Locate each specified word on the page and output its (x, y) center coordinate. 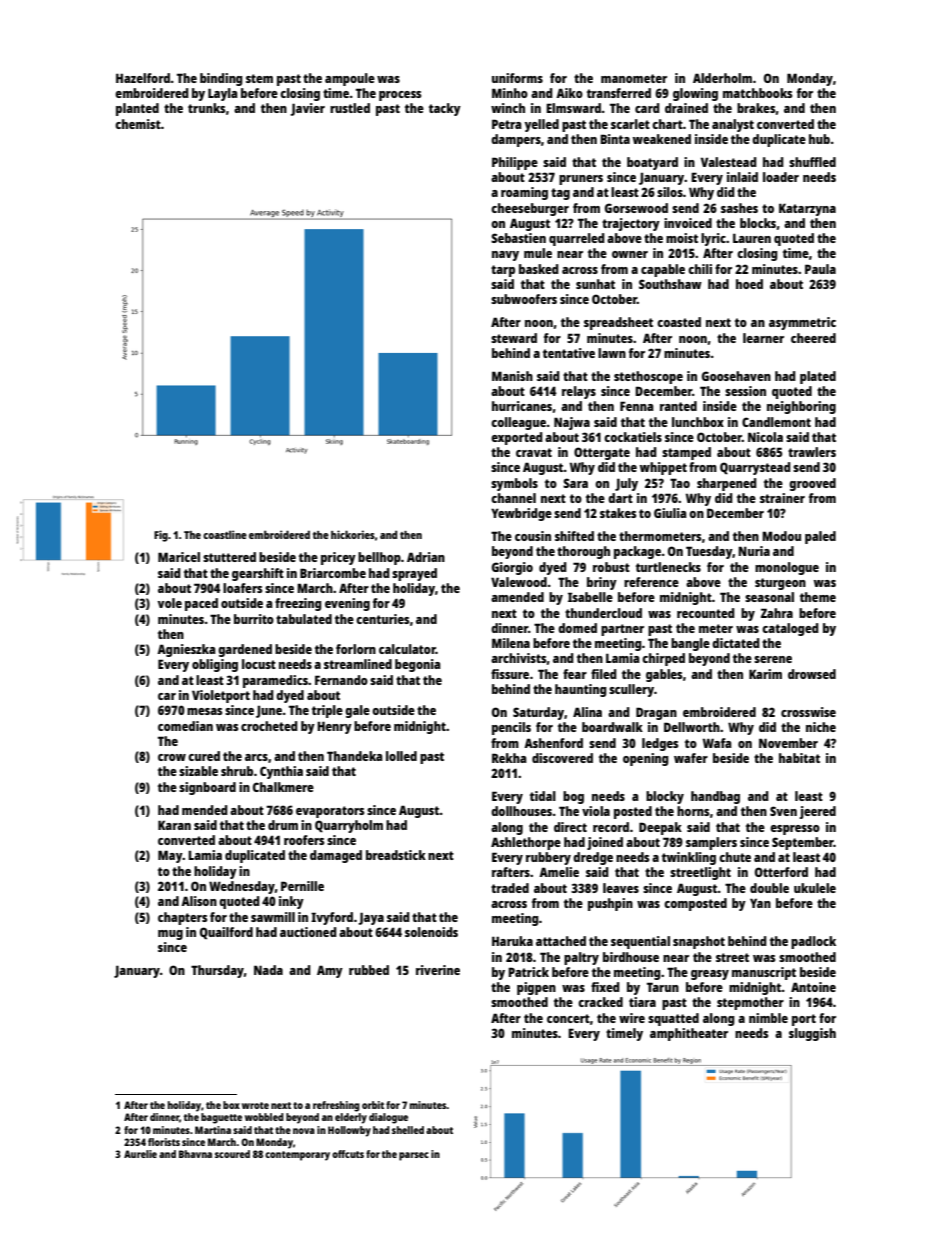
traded (510, 888)
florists (164, 1142)
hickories (353, 534)
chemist (138, 124)
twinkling (689, 858)
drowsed (812, 674)
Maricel (179, 557)
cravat (534, 452)
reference (651, 582)
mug (170, 935)
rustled (350, 108)
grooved (812, 484)
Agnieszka (186, 650)
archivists (519, 658)
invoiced (688, 223)
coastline (225, 534)
